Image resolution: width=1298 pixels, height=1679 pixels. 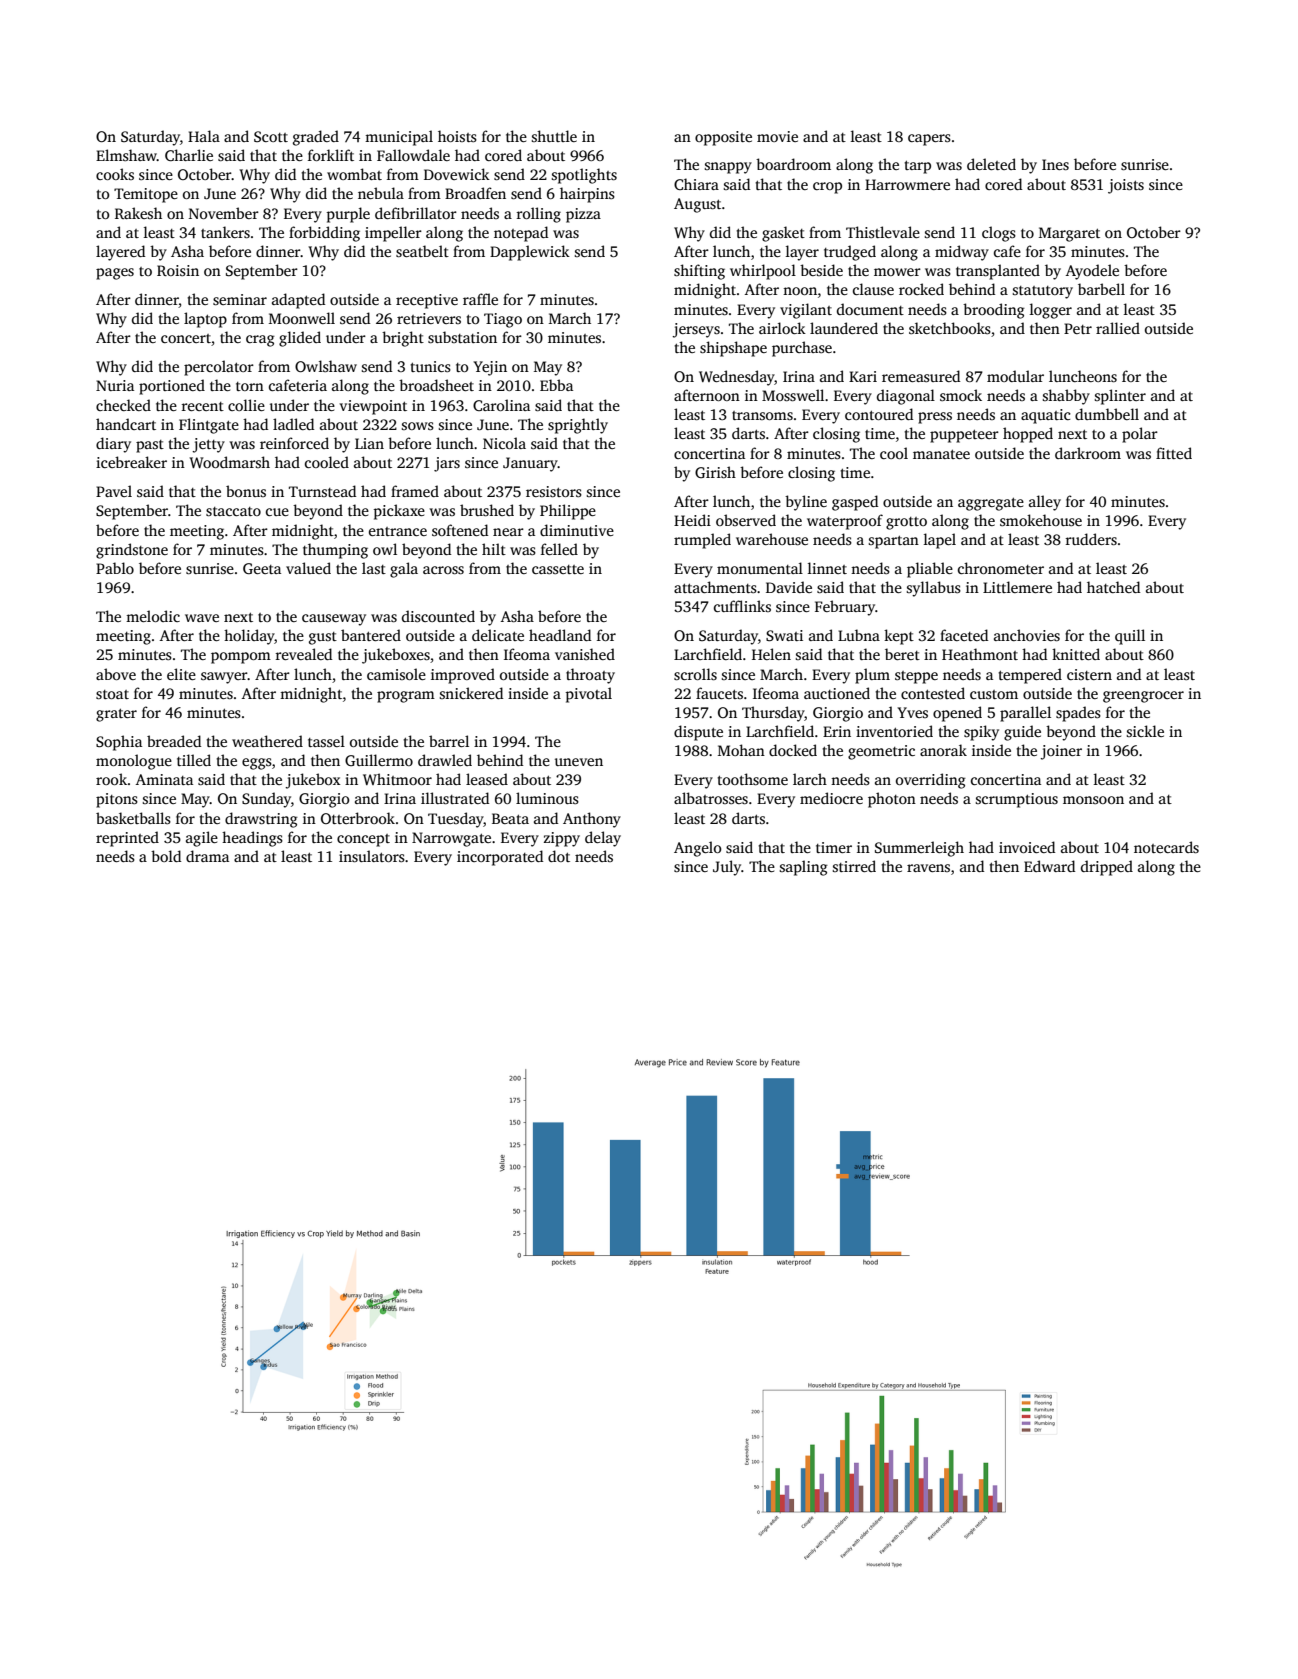 What do you see at coordinates (723, 138) in the screenshot?
I see `opposite` at bounding box center [723, 138].
